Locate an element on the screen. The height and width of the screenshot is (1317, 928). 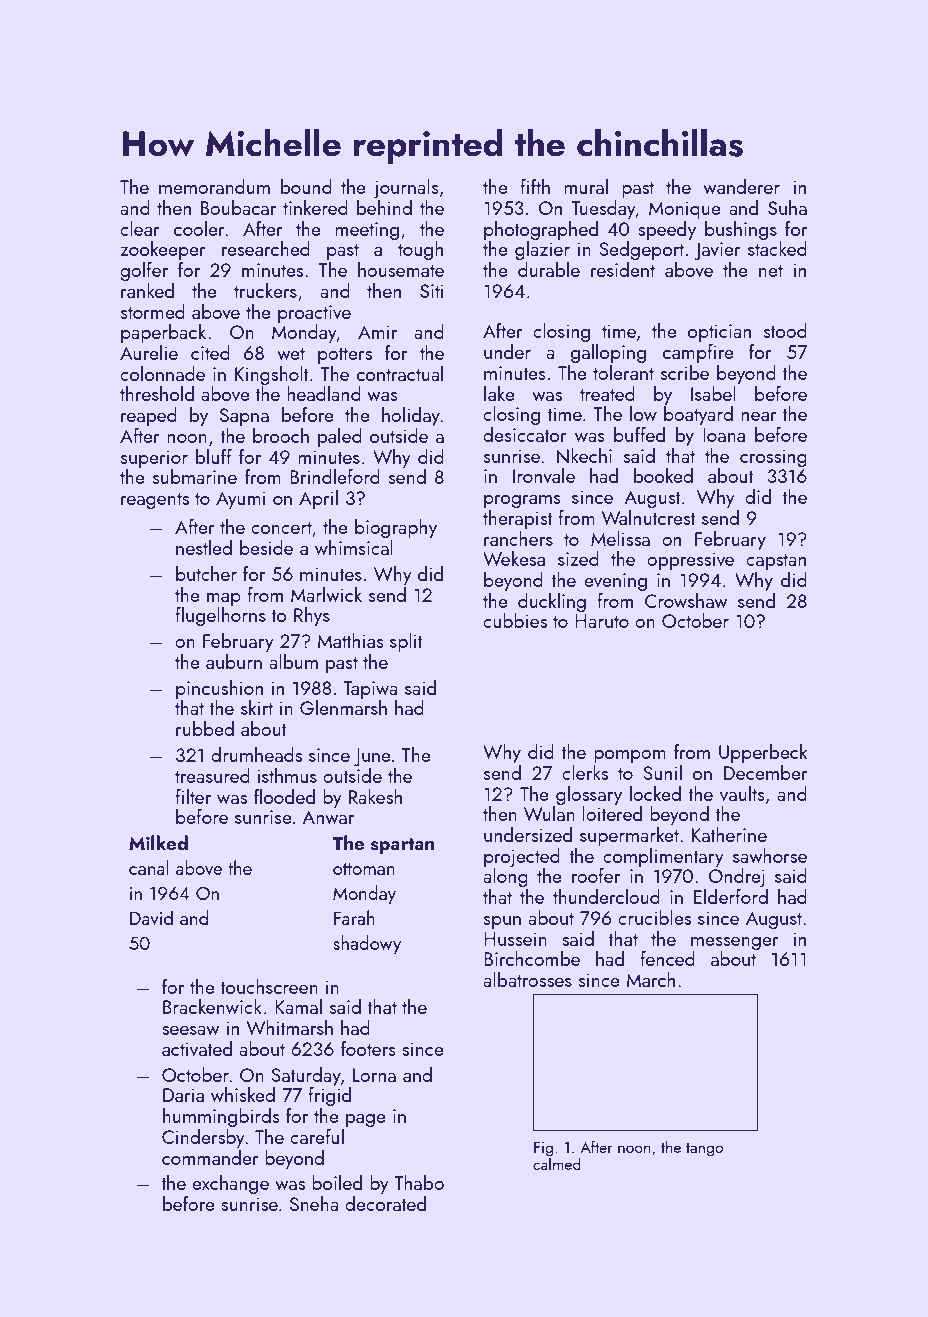
Sneha is located at coordinates (314, 1203).
